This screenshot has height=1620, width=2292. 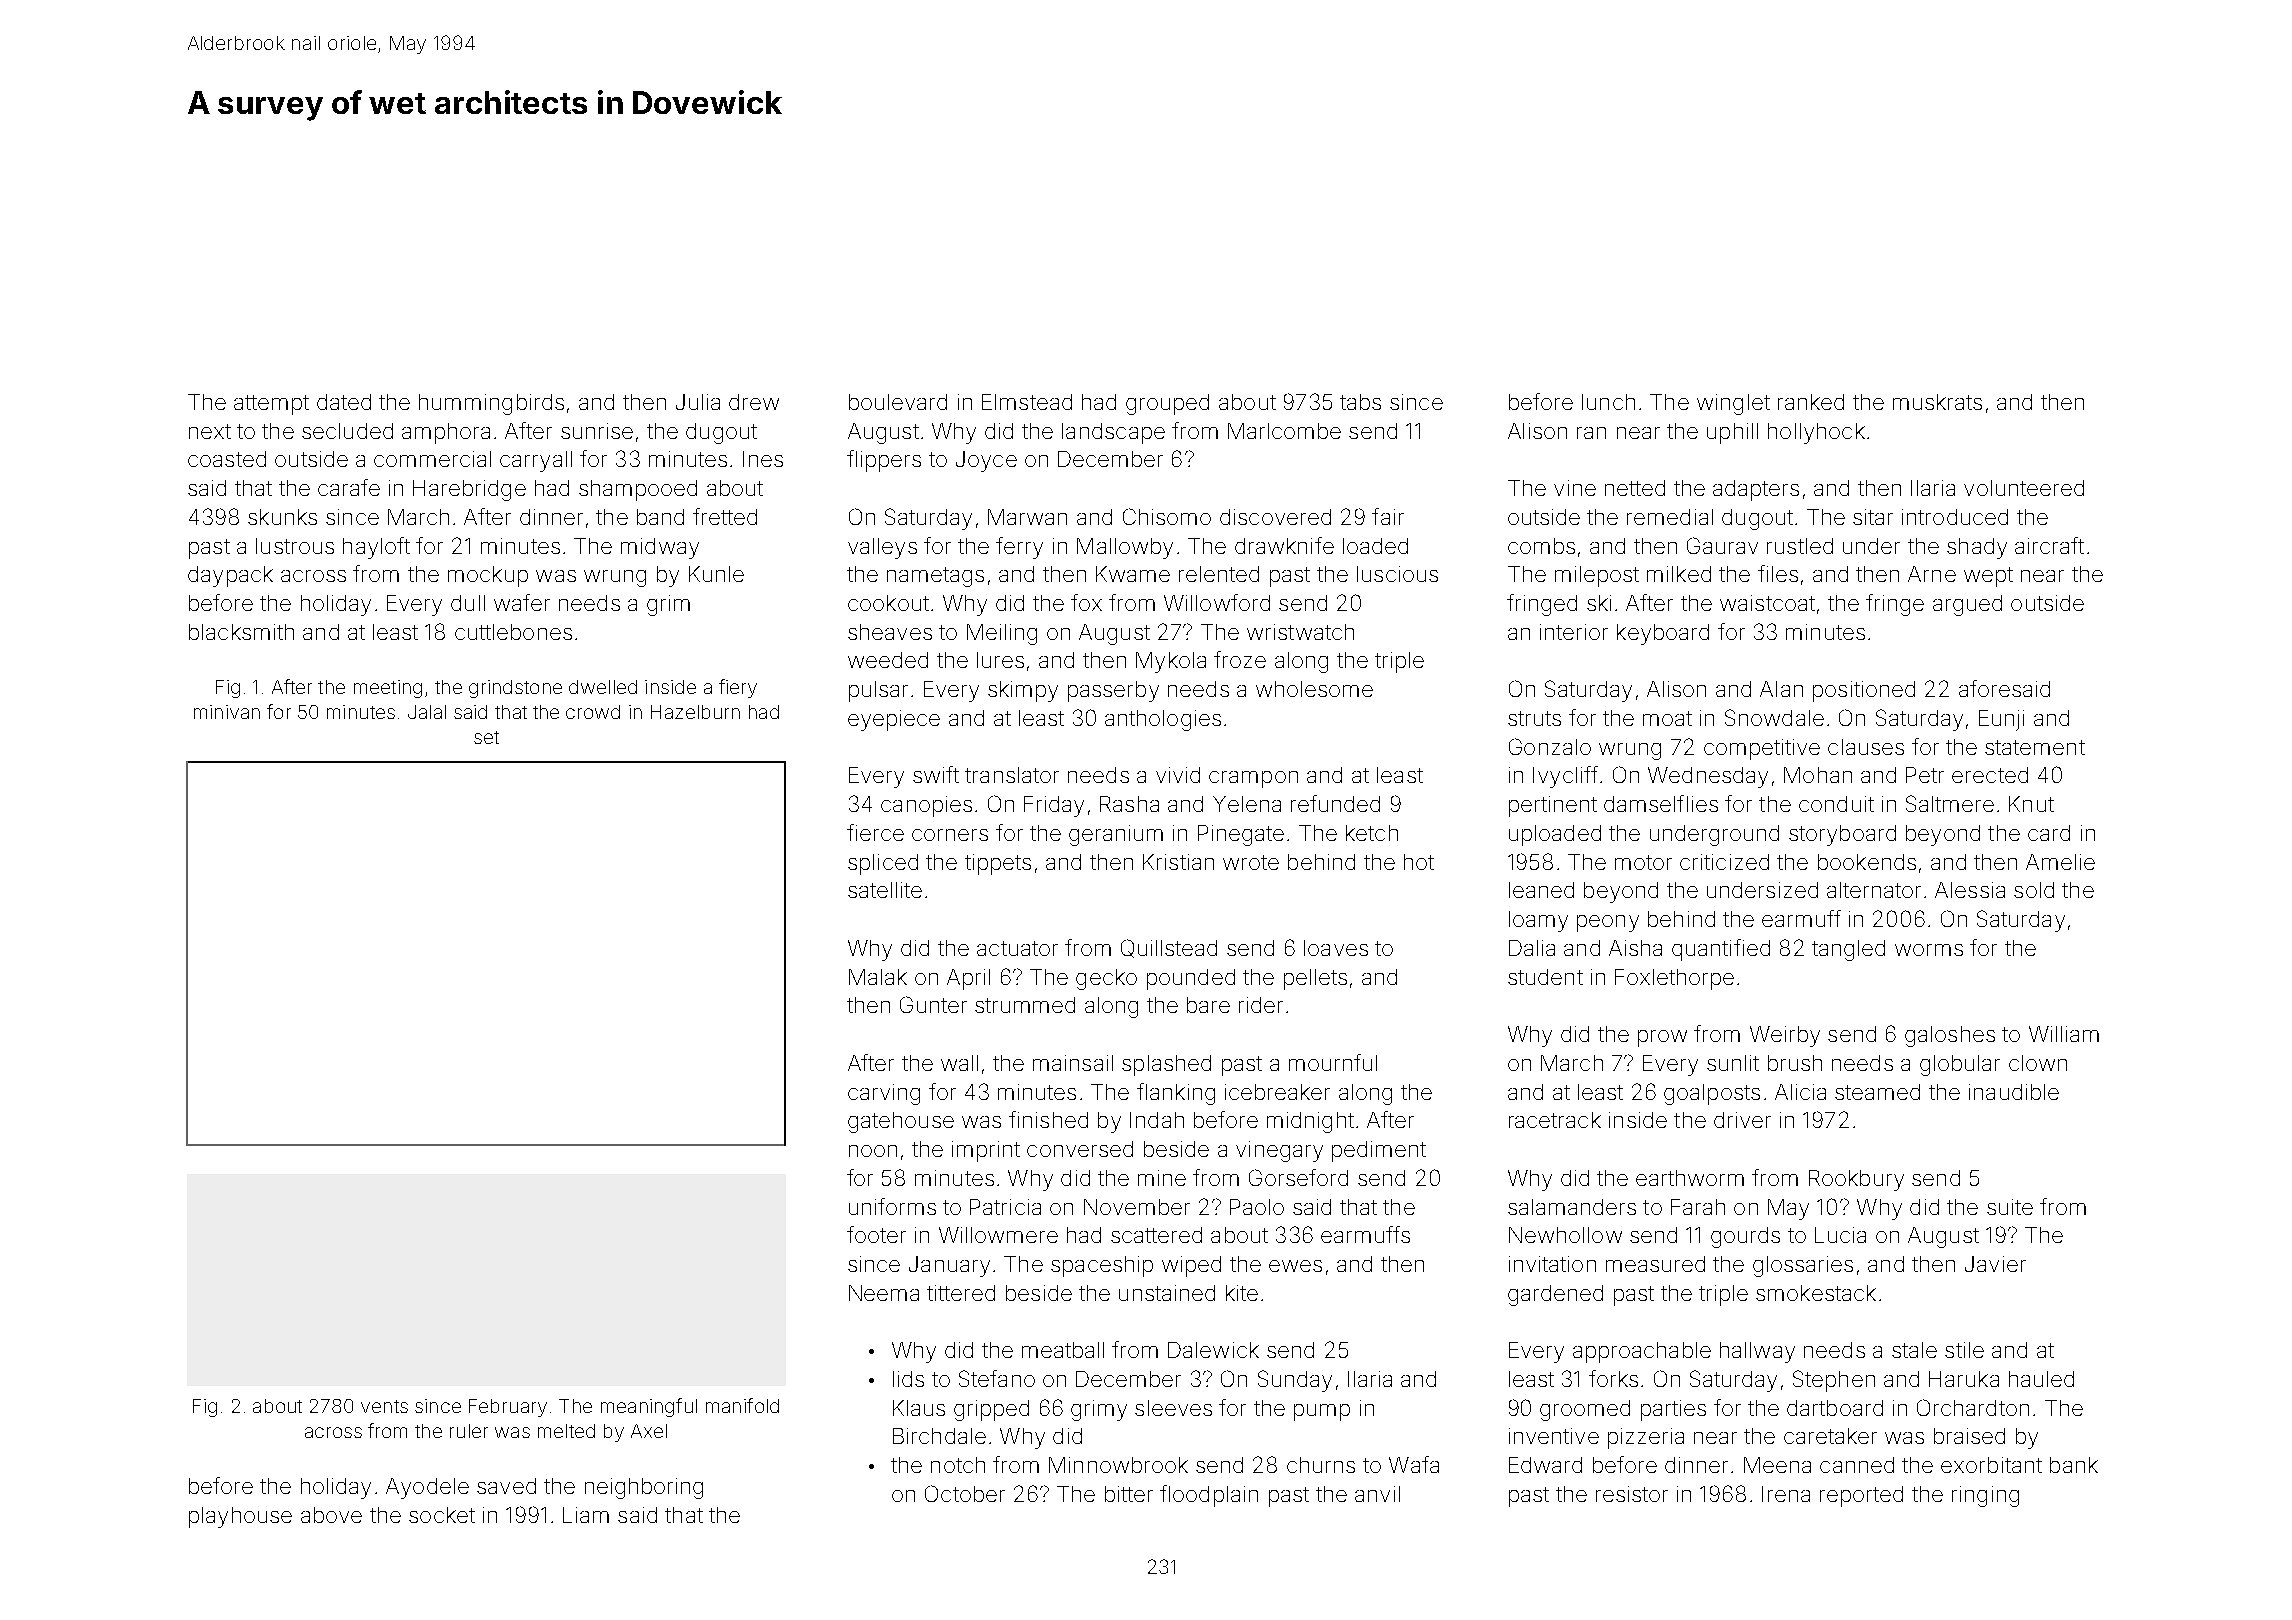 What do you see at coordinates (1261, 1005) in the screenshot?
I see `rider` at bounding box center [1261, 1005].
